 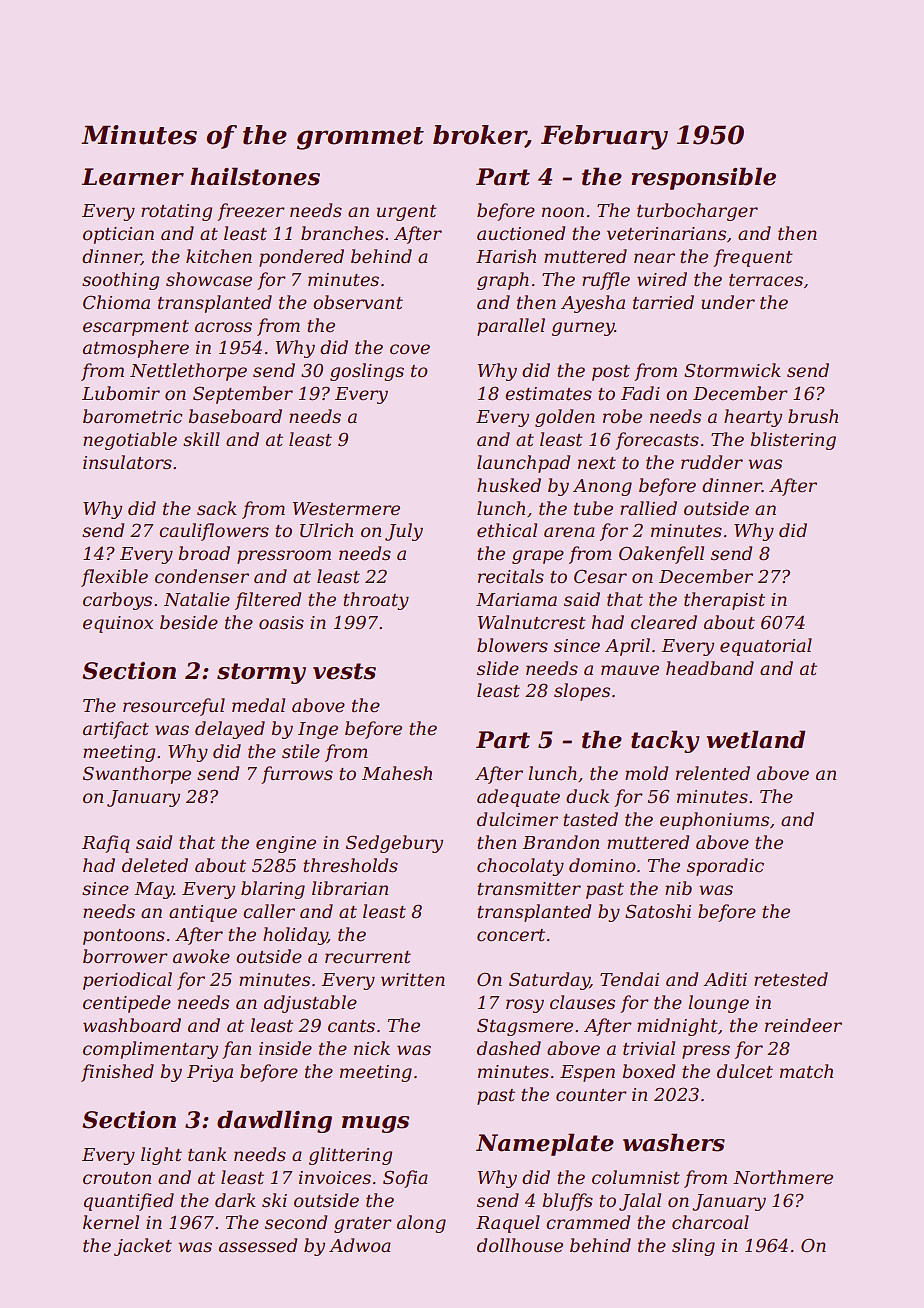 What do you see at coordinates (143, 1247) in the screenshot?
I see `jacket` at bounding box center [143, 1247].
